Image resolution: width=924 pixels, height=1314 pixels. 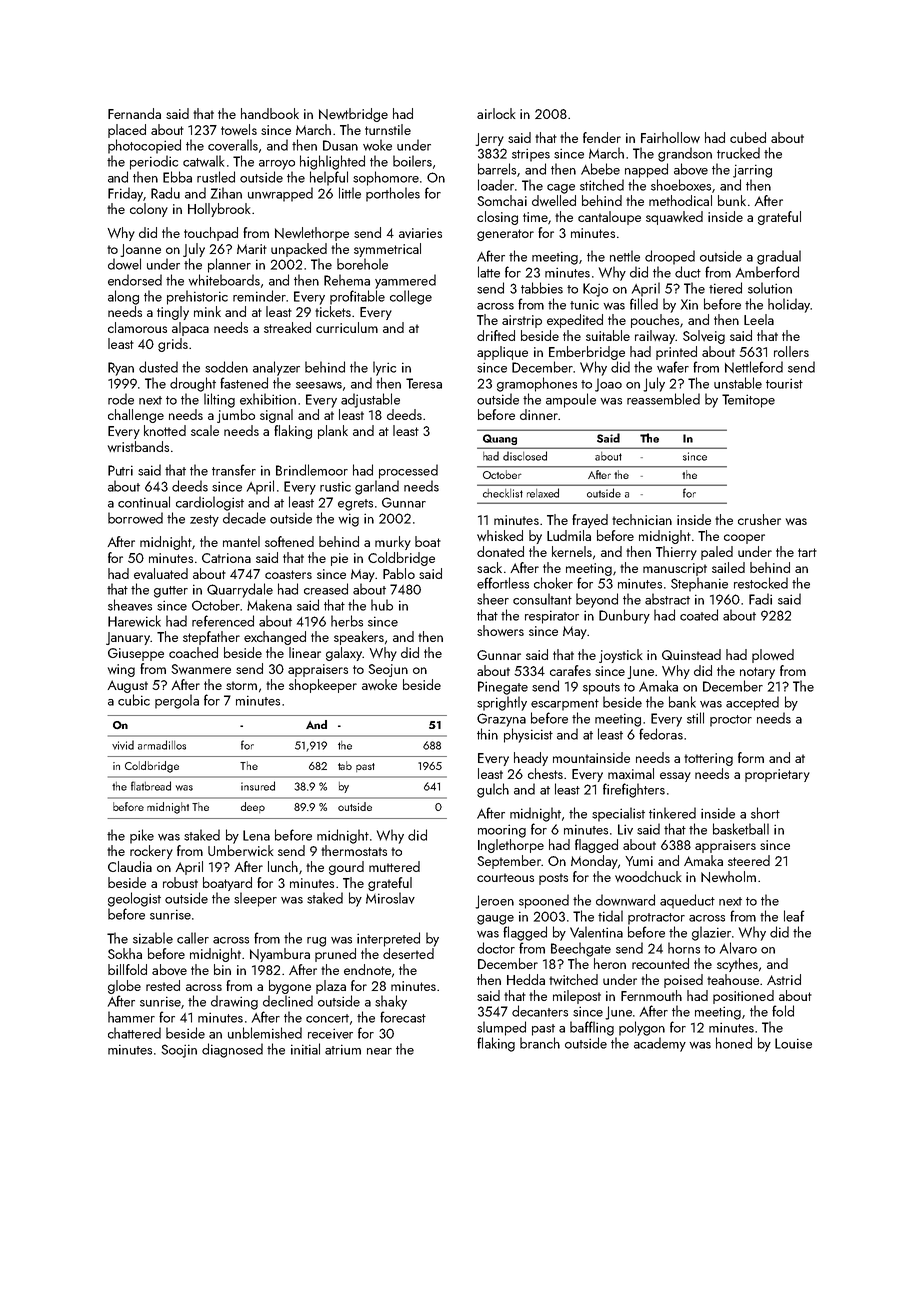 I want to click on continual, so click(x=144, y=502).
